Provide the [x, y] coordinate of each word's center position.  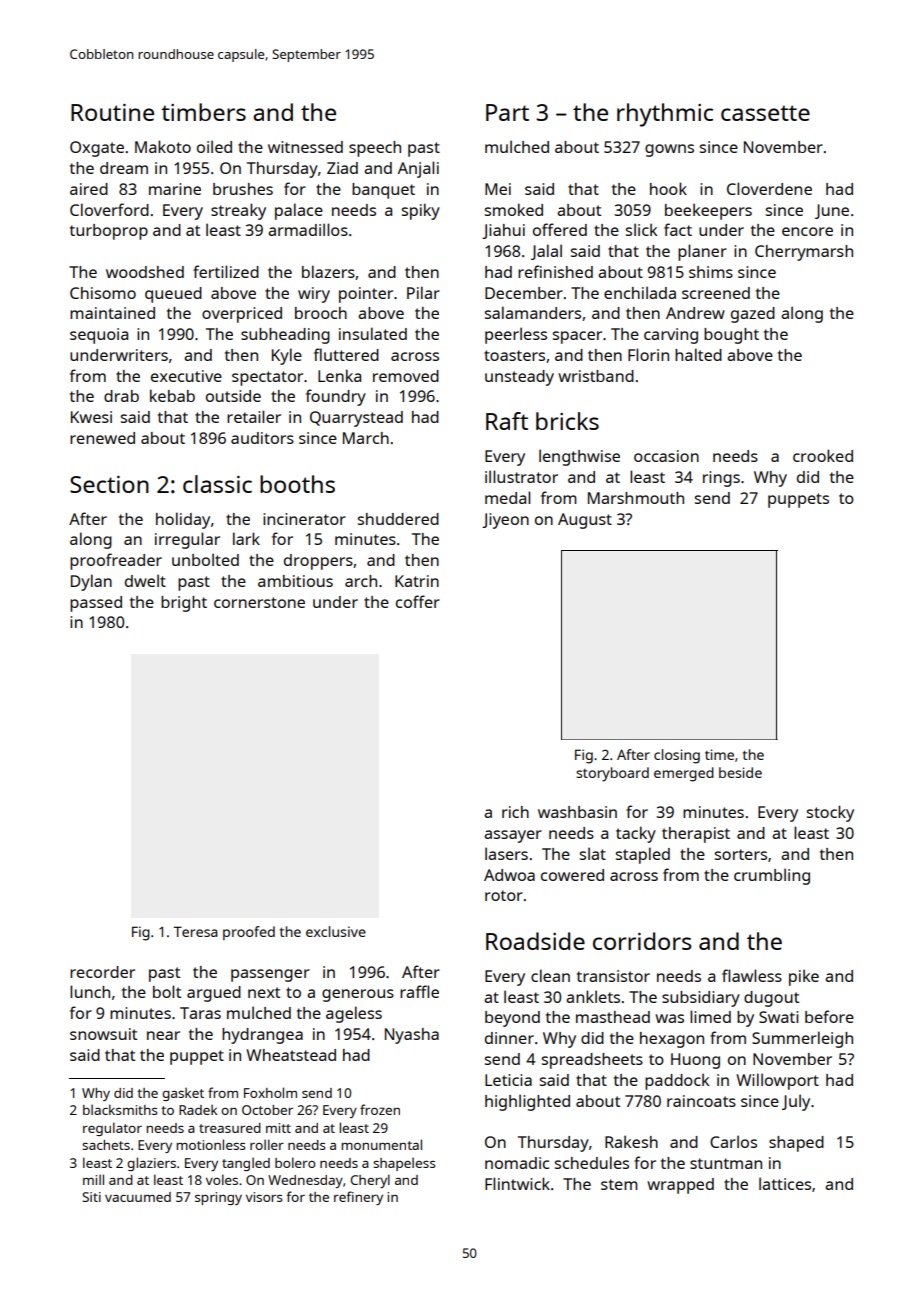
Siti [91, 1197]
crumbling [772, 876]
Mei [498, 189]
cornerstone [259, 602]
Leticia [508, 1080]
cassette [765, 113]
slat [593, 853]
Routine [112, 112]
